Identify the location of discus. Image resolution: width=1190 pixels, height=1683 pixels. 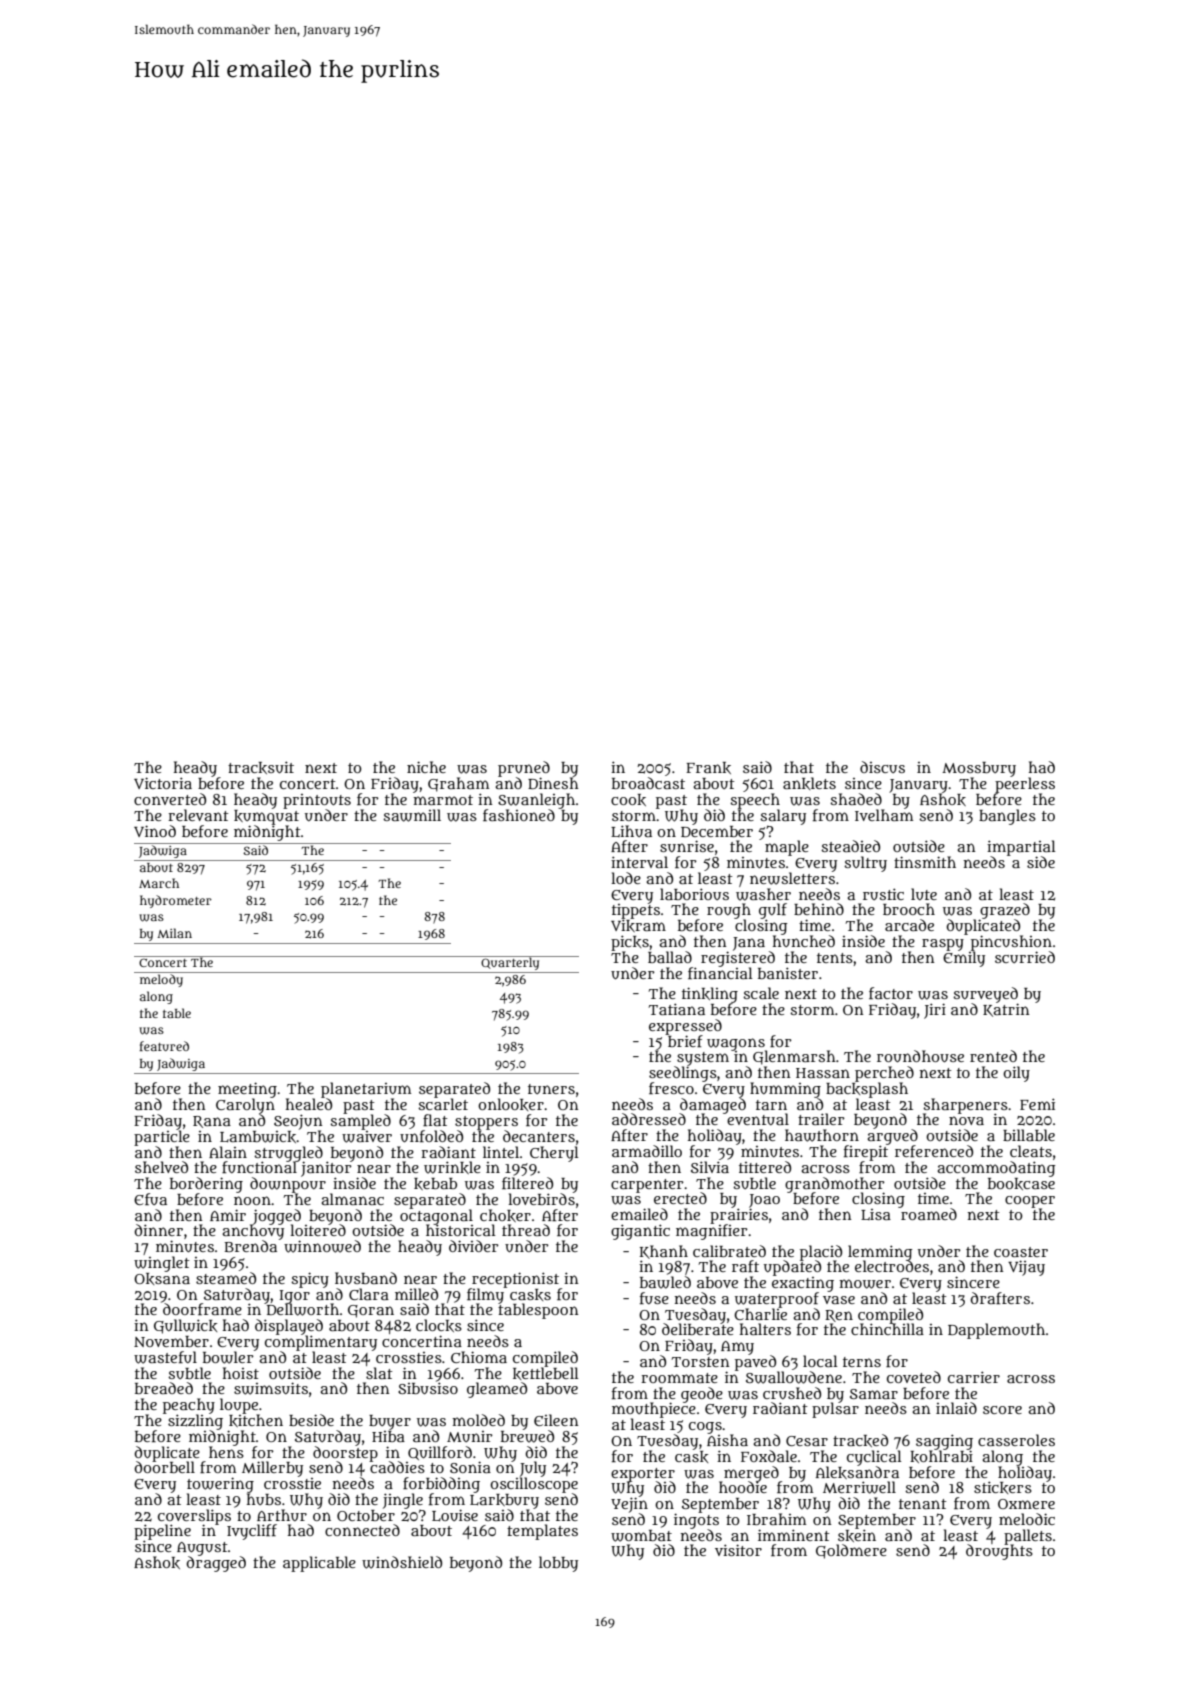
(882, 767).
